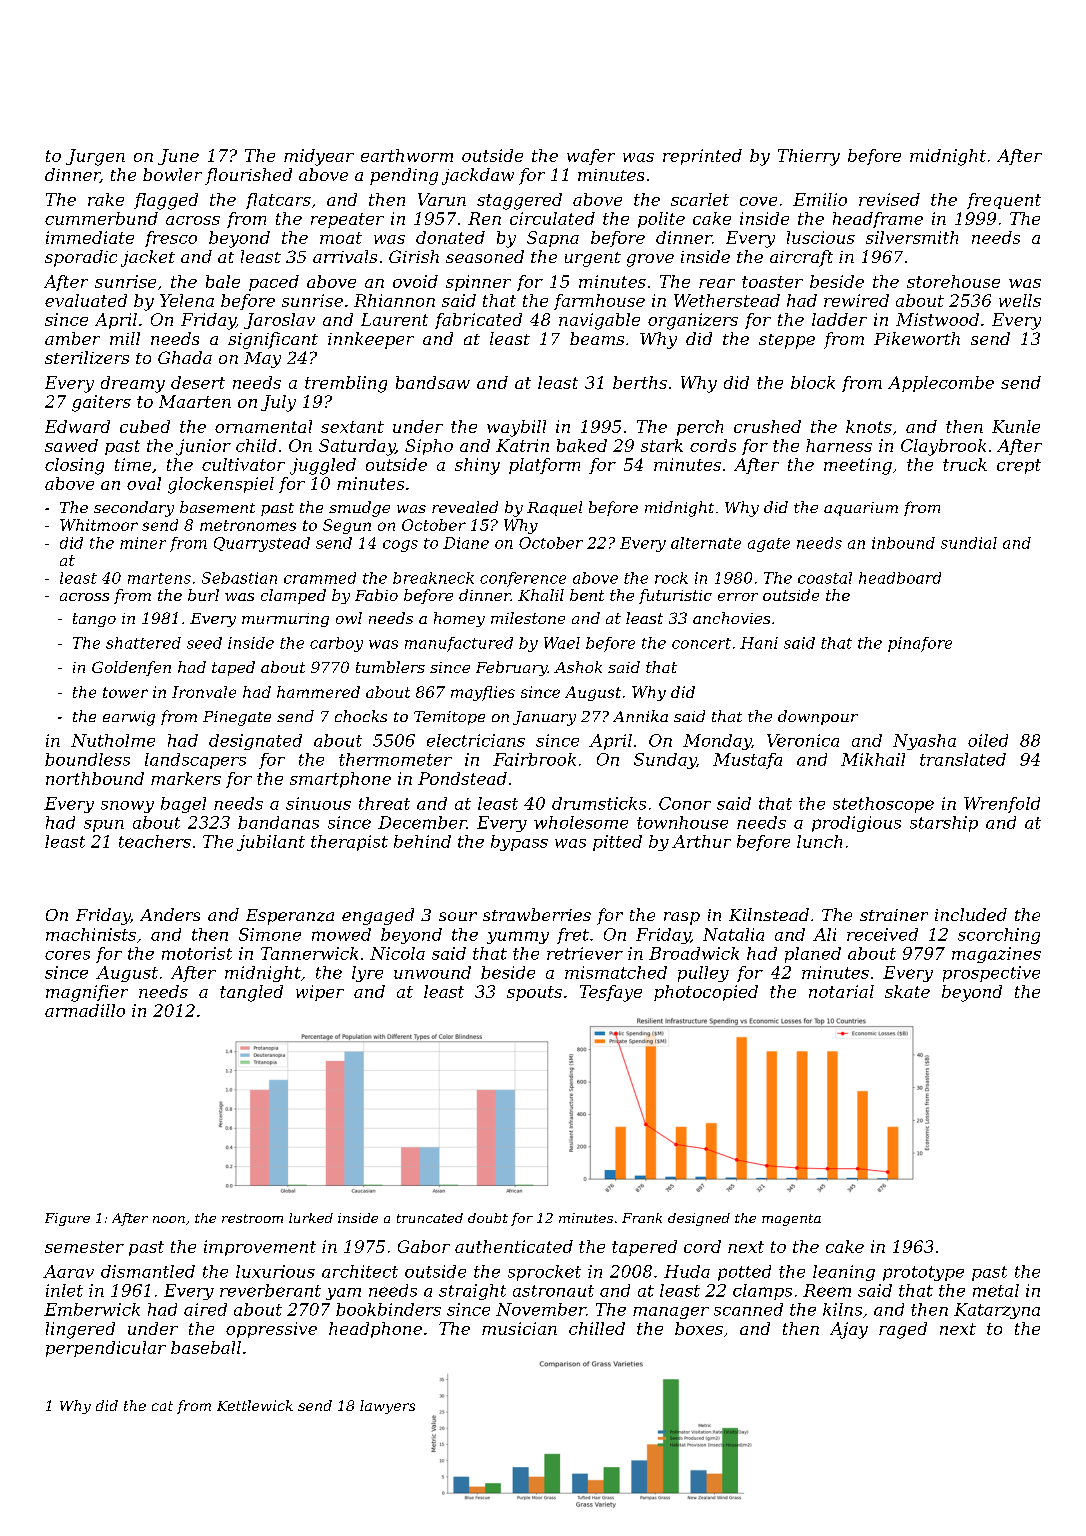 The height and width of the screenshot is (1536, 1086). What do you see at coordinates (617, 843) in the screenshot?
I see `pitted` at bounding box center [617, 843].
